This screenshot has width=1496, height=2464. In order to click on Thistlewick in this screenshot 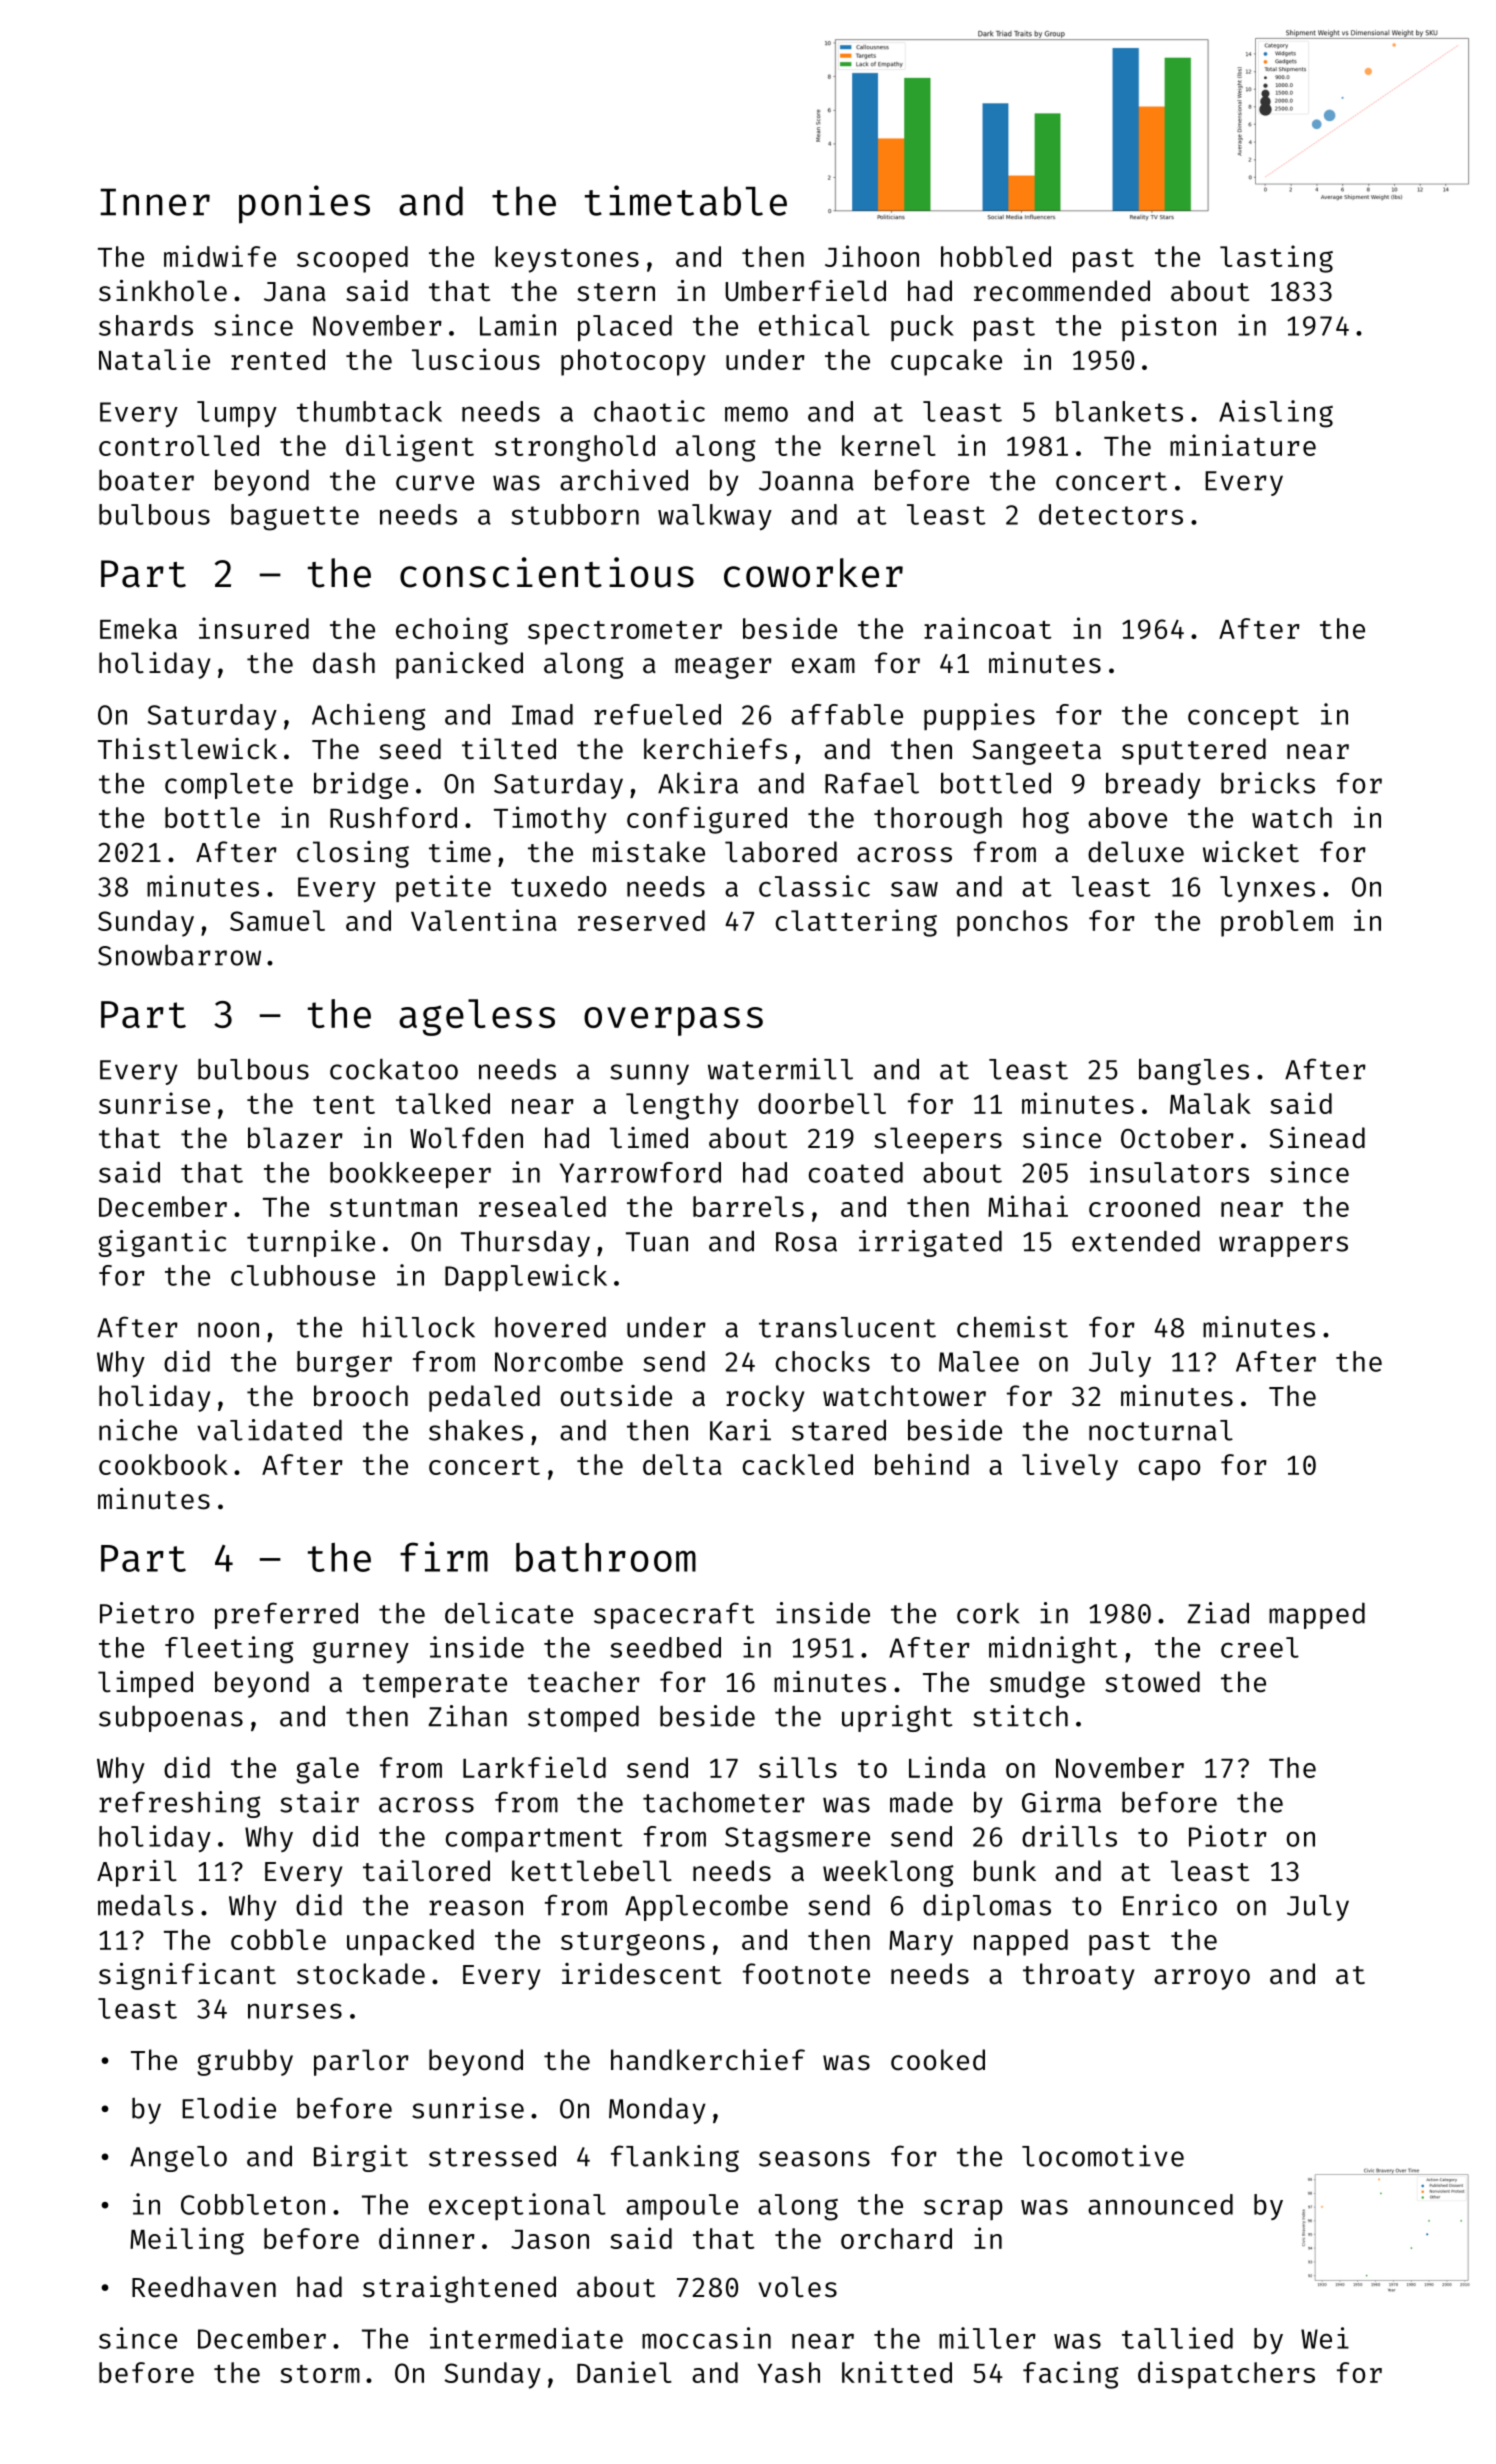, I will do `click(187, 749)`.
